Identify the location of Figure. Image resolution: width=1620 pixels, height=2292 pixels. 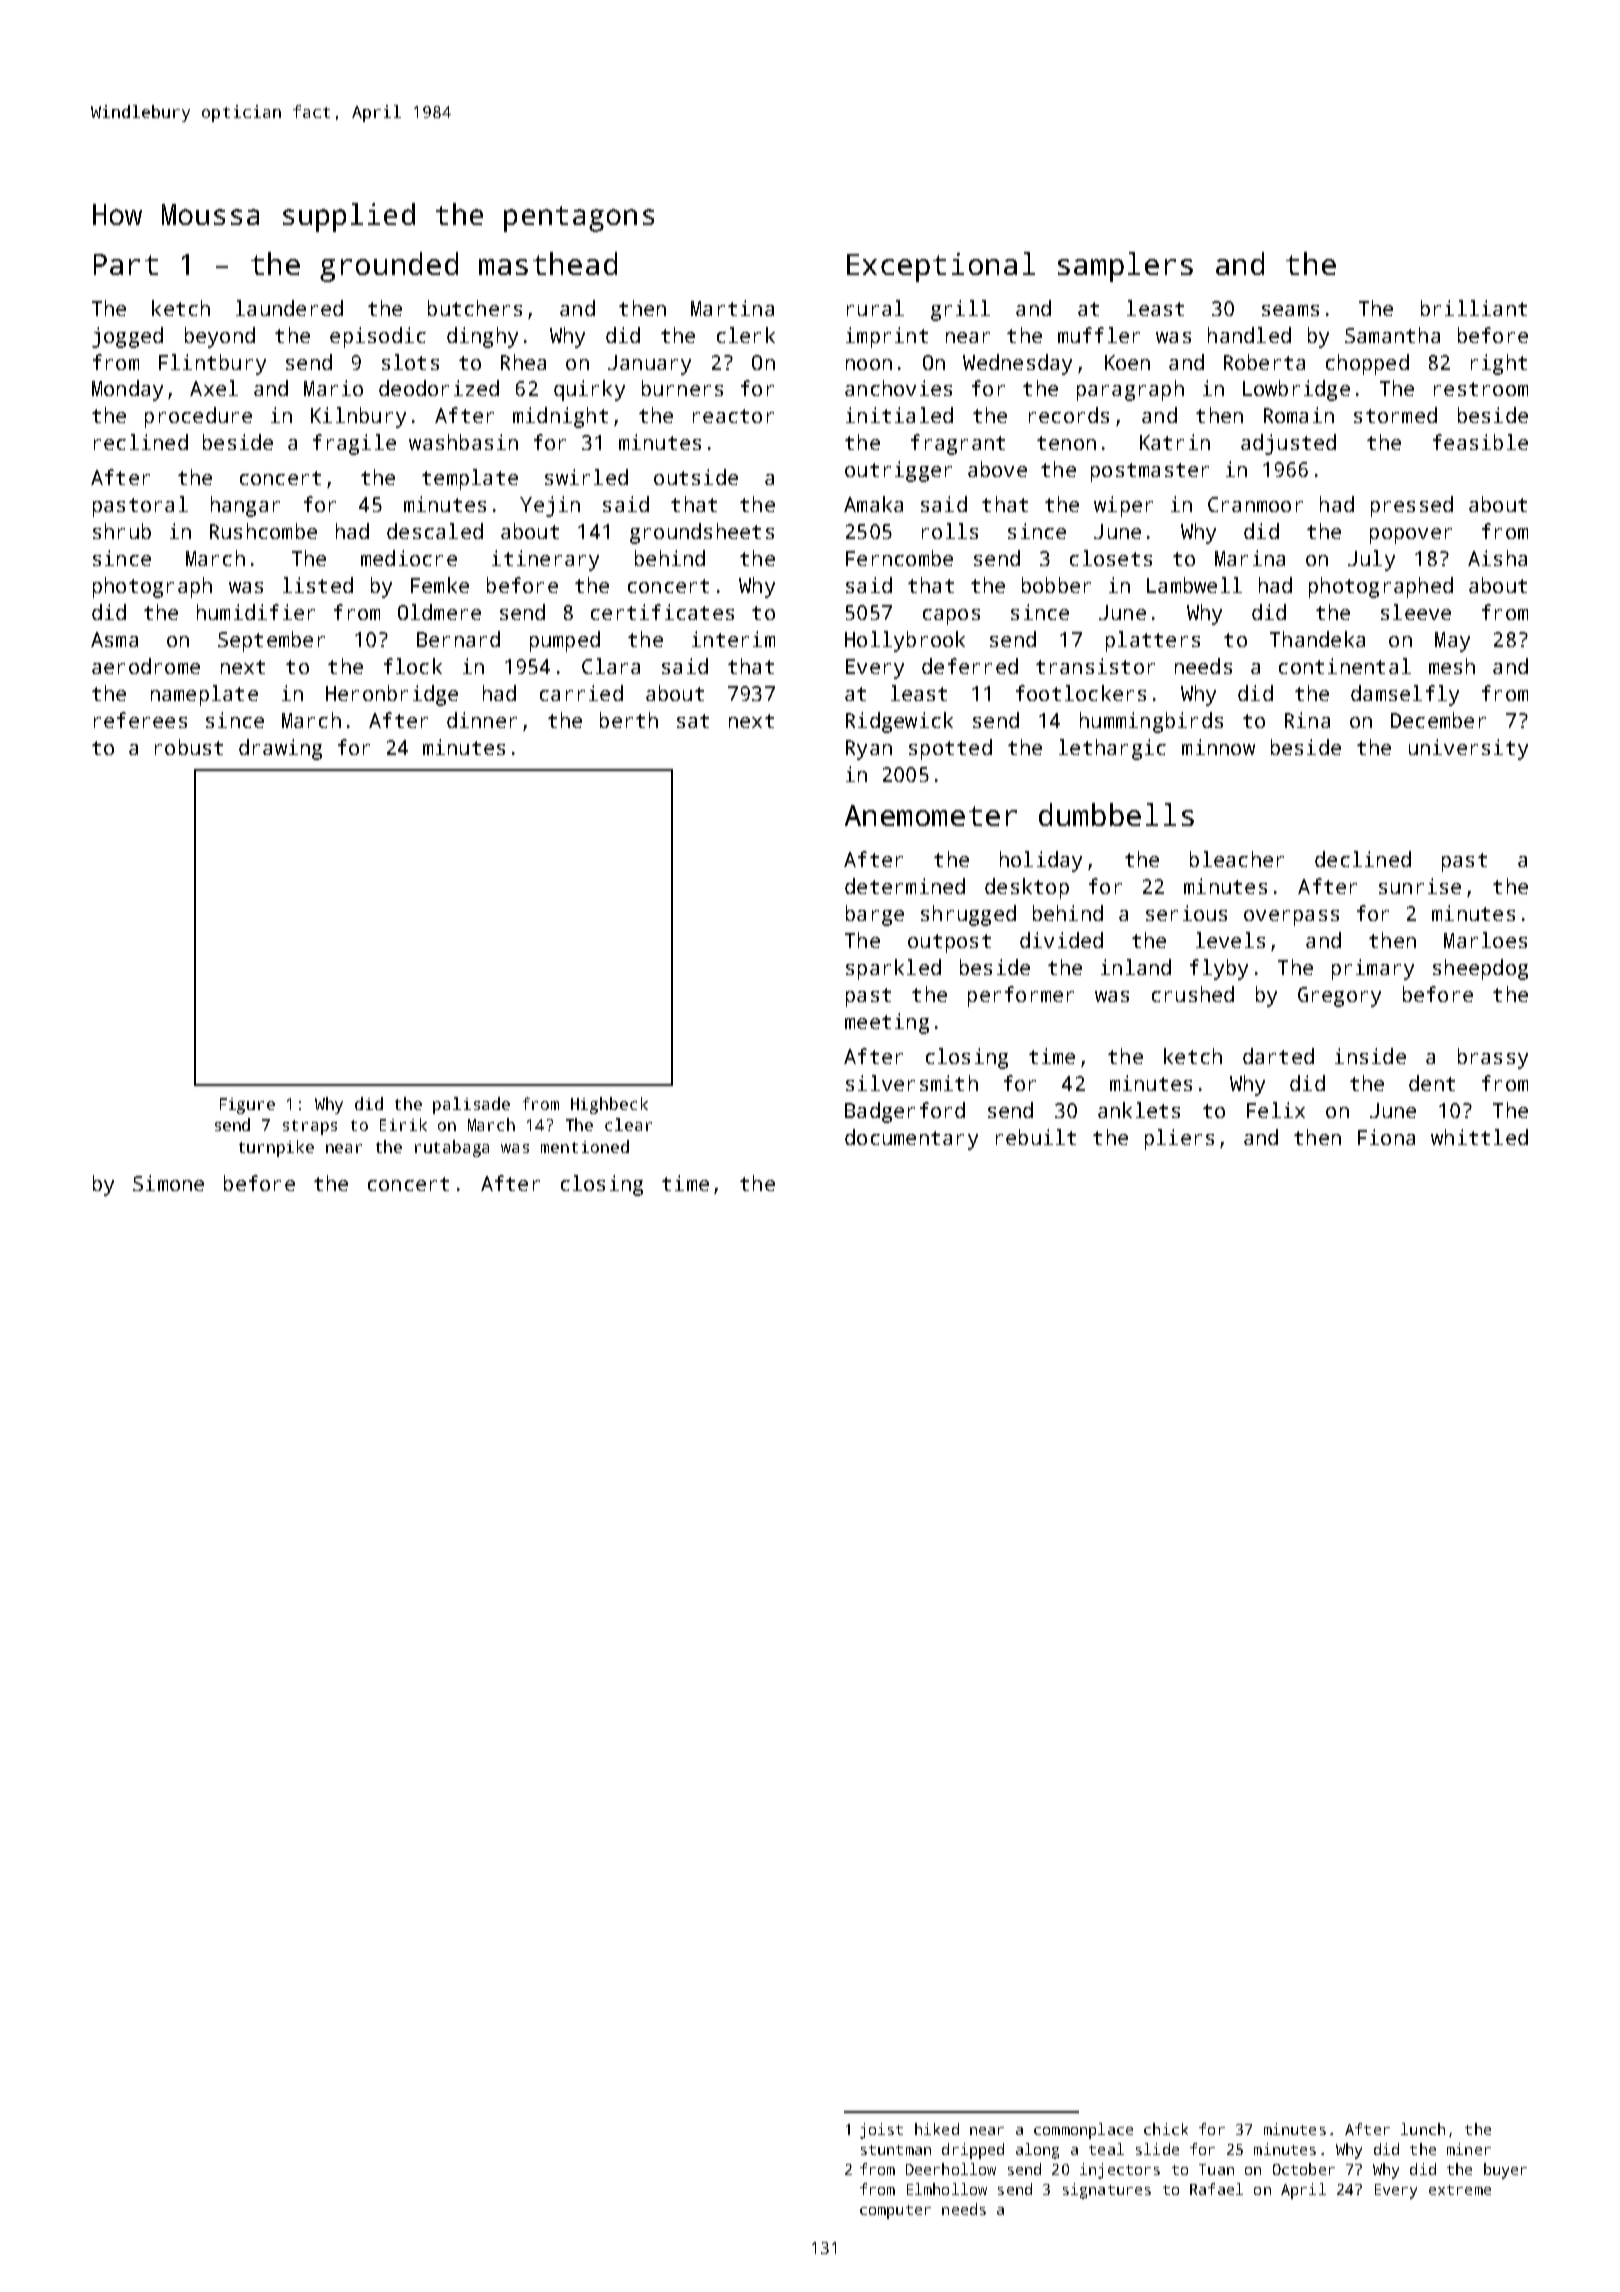
(247, 1106).
